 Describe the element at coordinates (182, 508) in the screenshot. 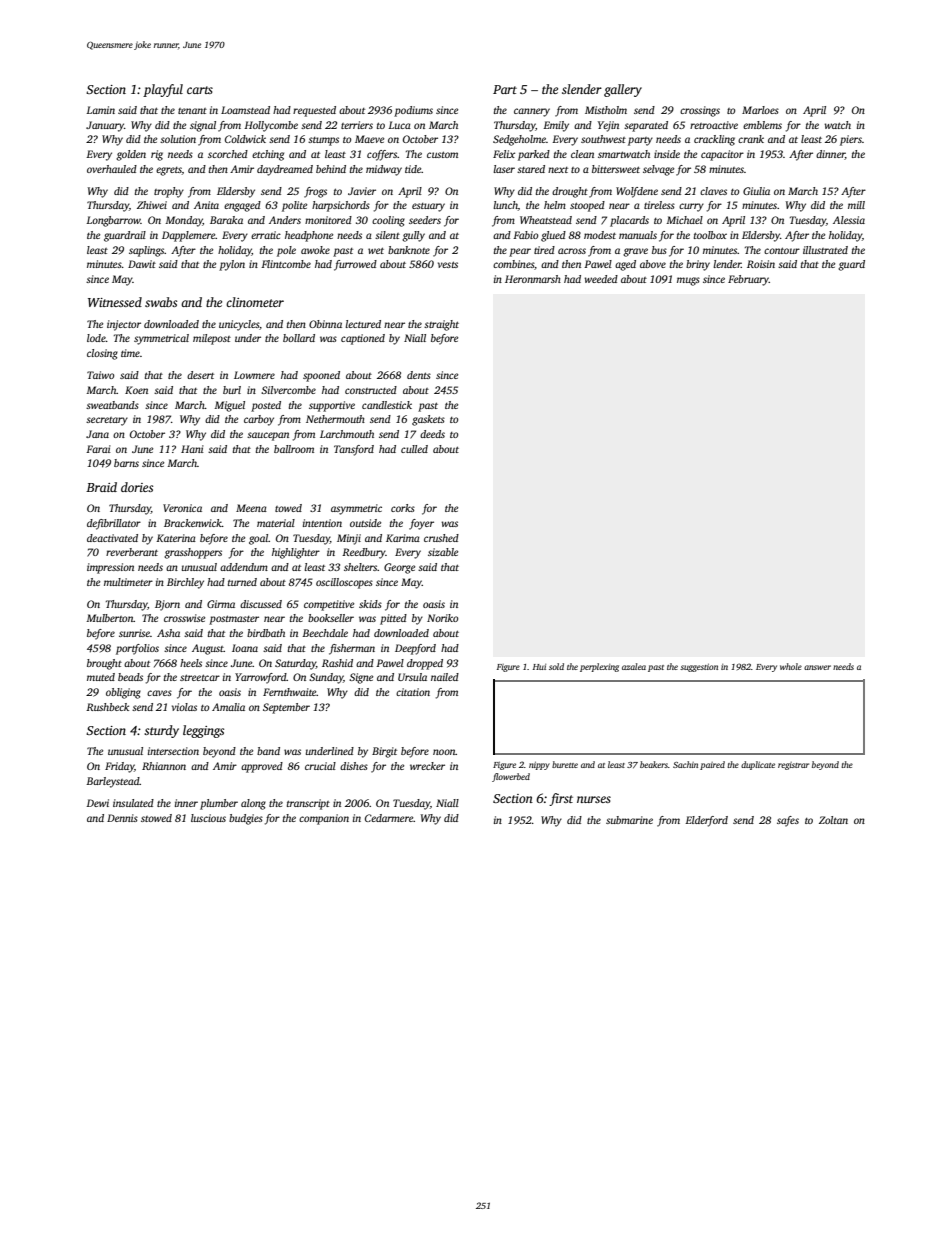

I see `Veronica` at that location.
